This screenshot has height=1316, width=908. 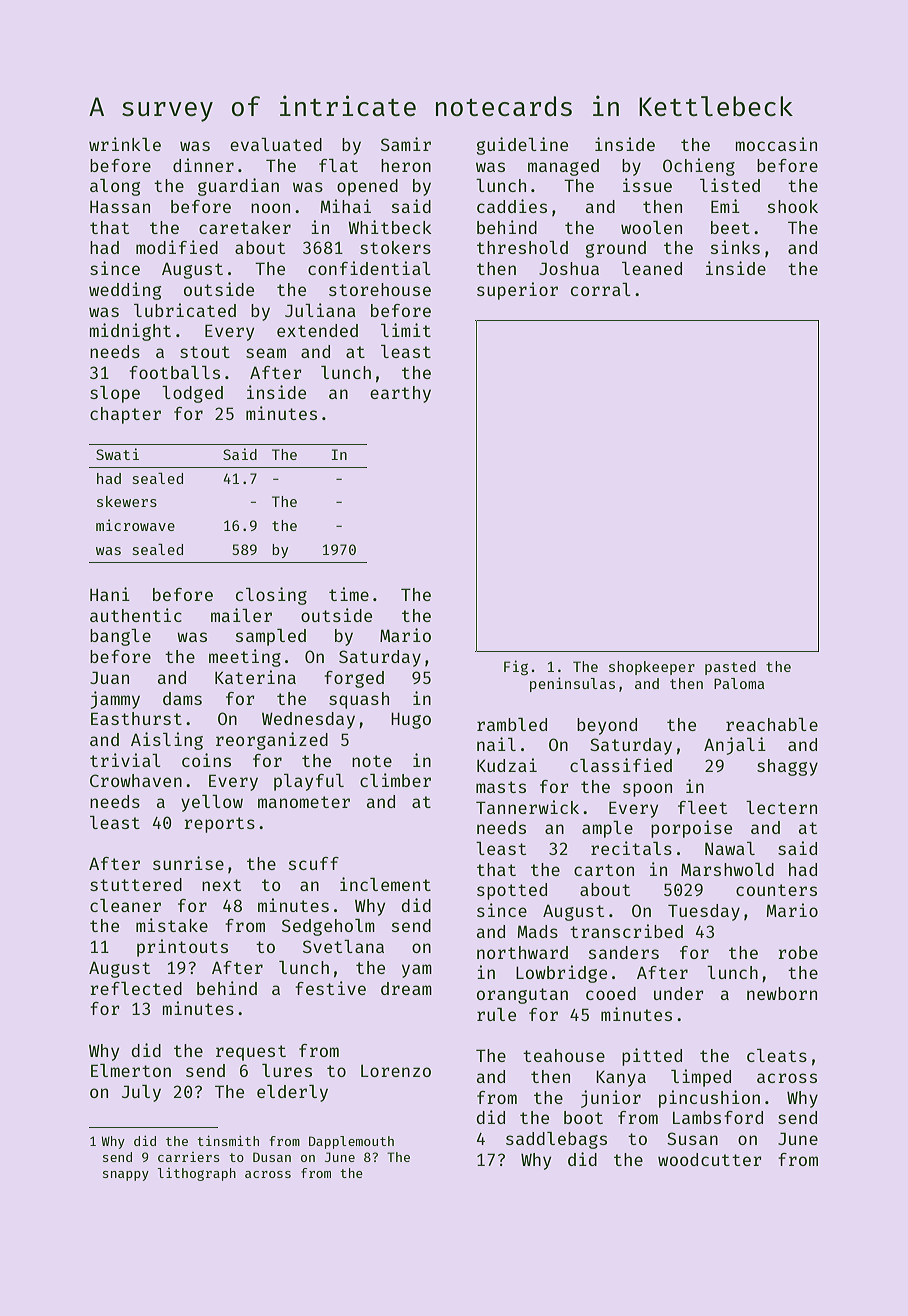 What do you see at coordinates (652, 268) in the screenshot?
I see `leaned` at bounding box center [652, 268].
